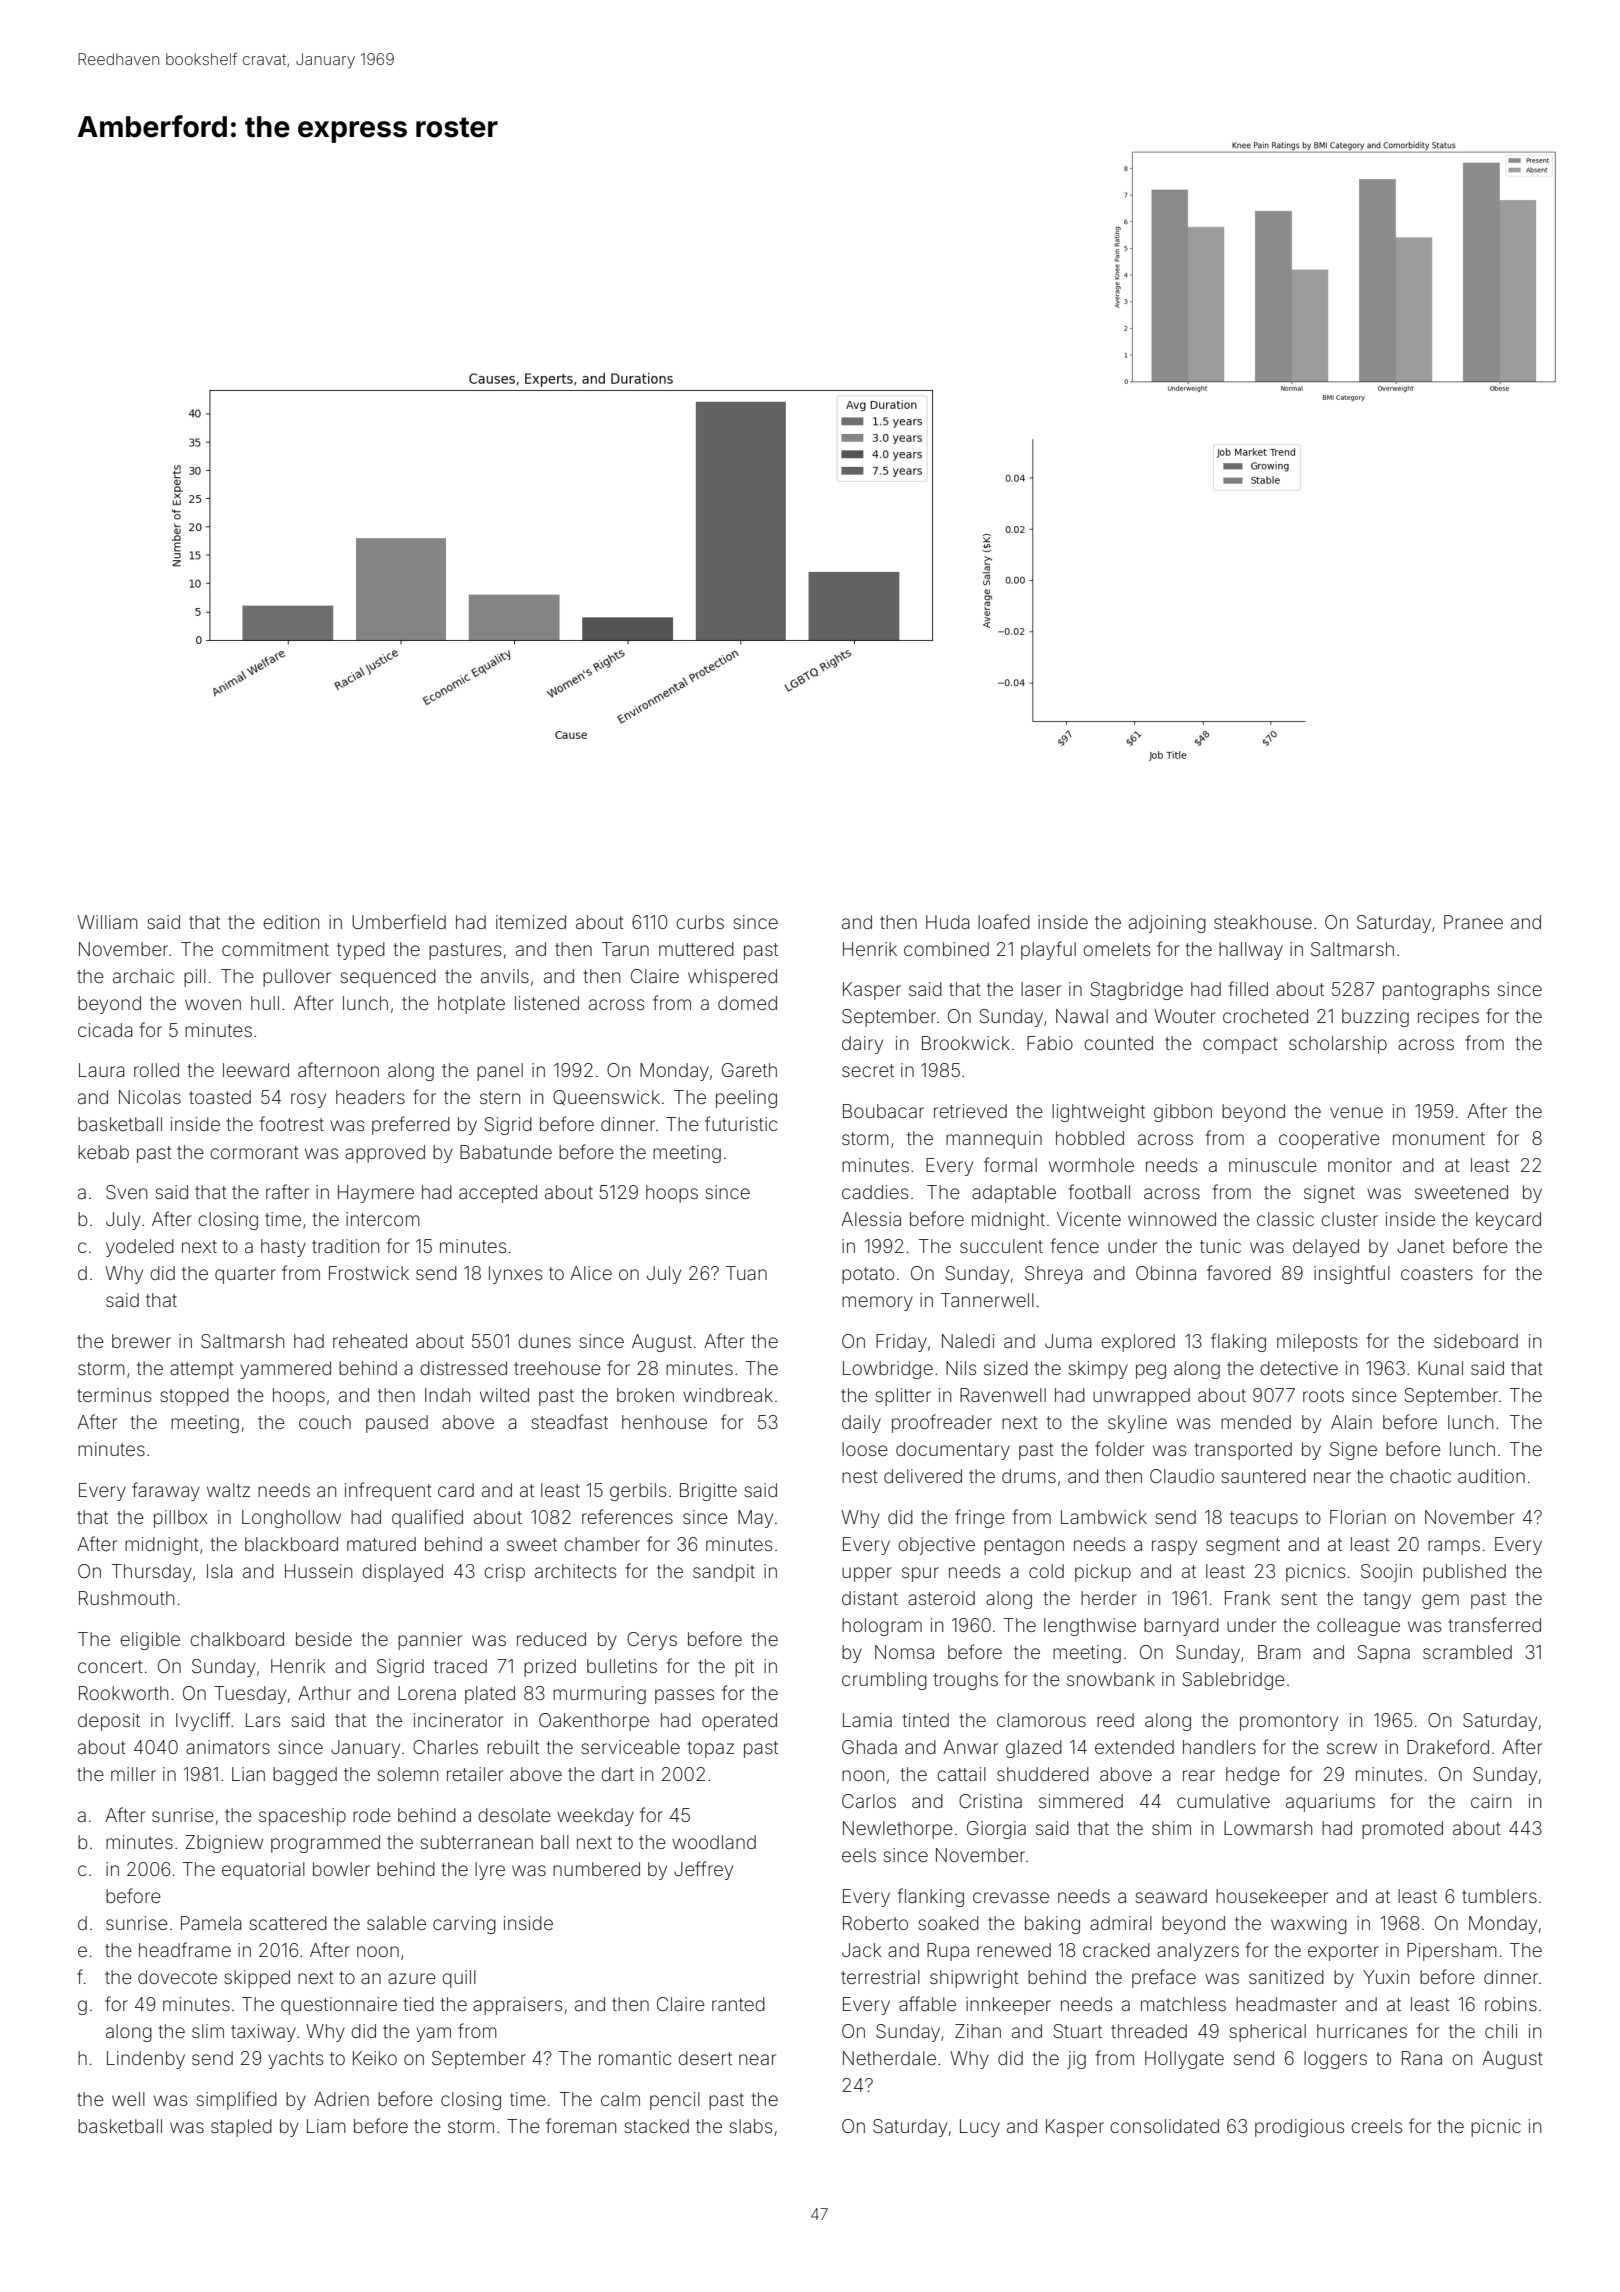  Describe the element at coordinates (1473, 922) in the screenshot. I see `Pranee` at that location.
